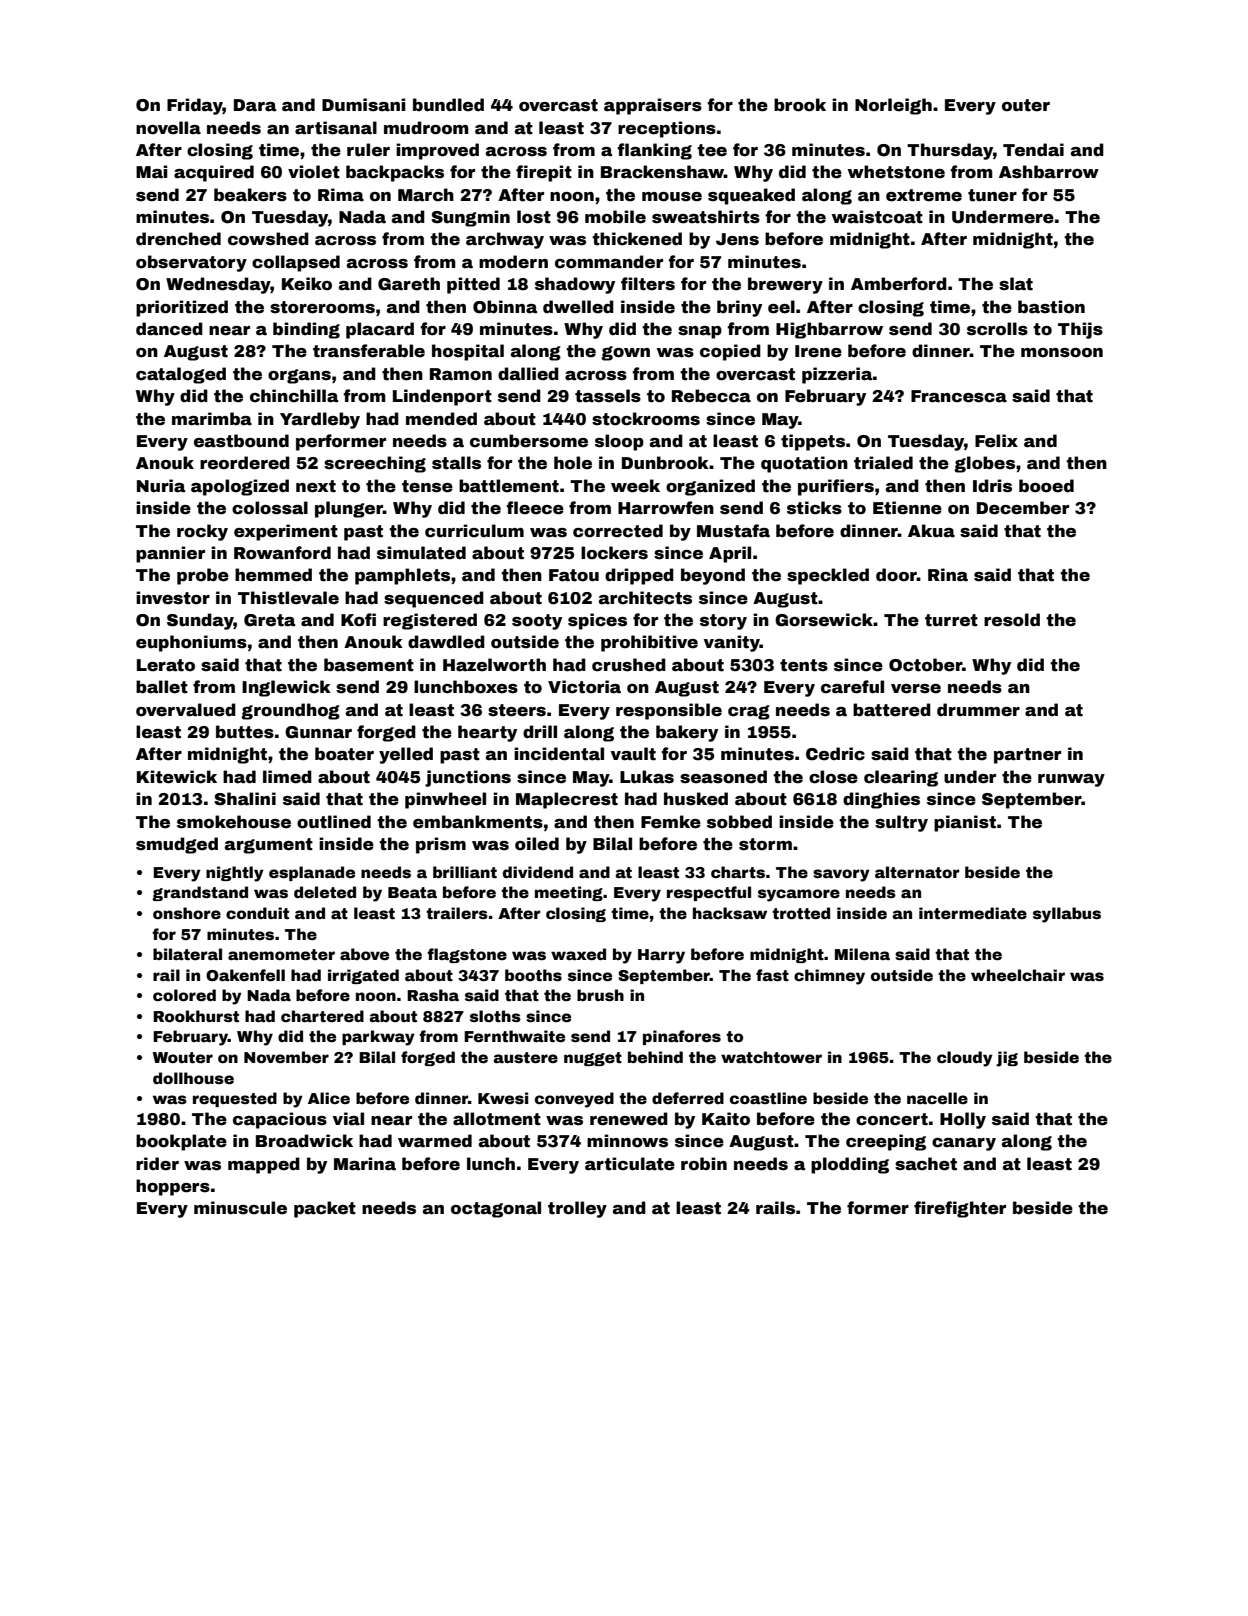 The width and height of the document is (1248, 1616). Describe the element at coordinates (824, 620) in the document. I see `Gorsewick` at that location.
